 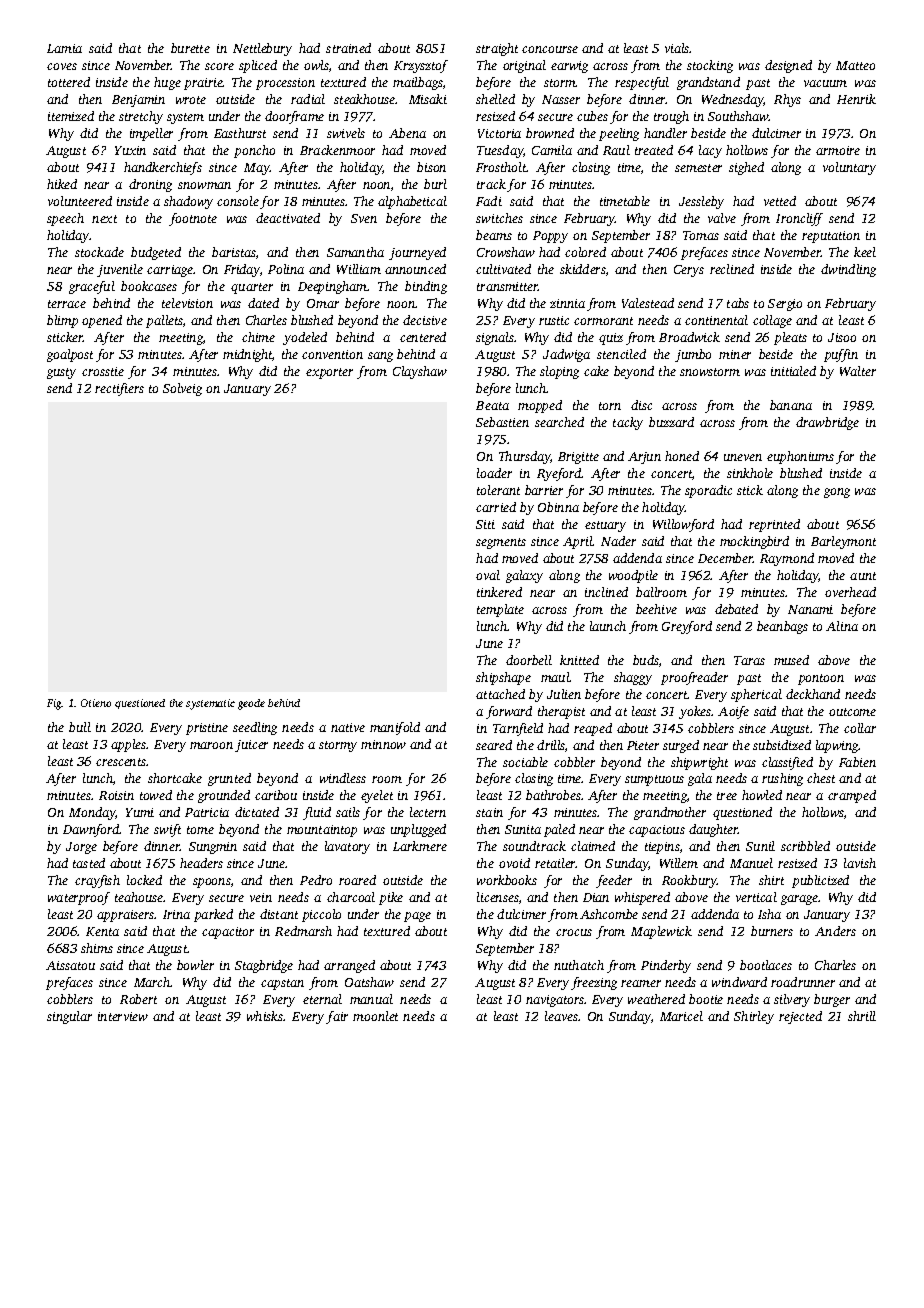 What do you see at coordinates (569, 67) in the image?
I see `earwig` at bounding box center [569, 67].
